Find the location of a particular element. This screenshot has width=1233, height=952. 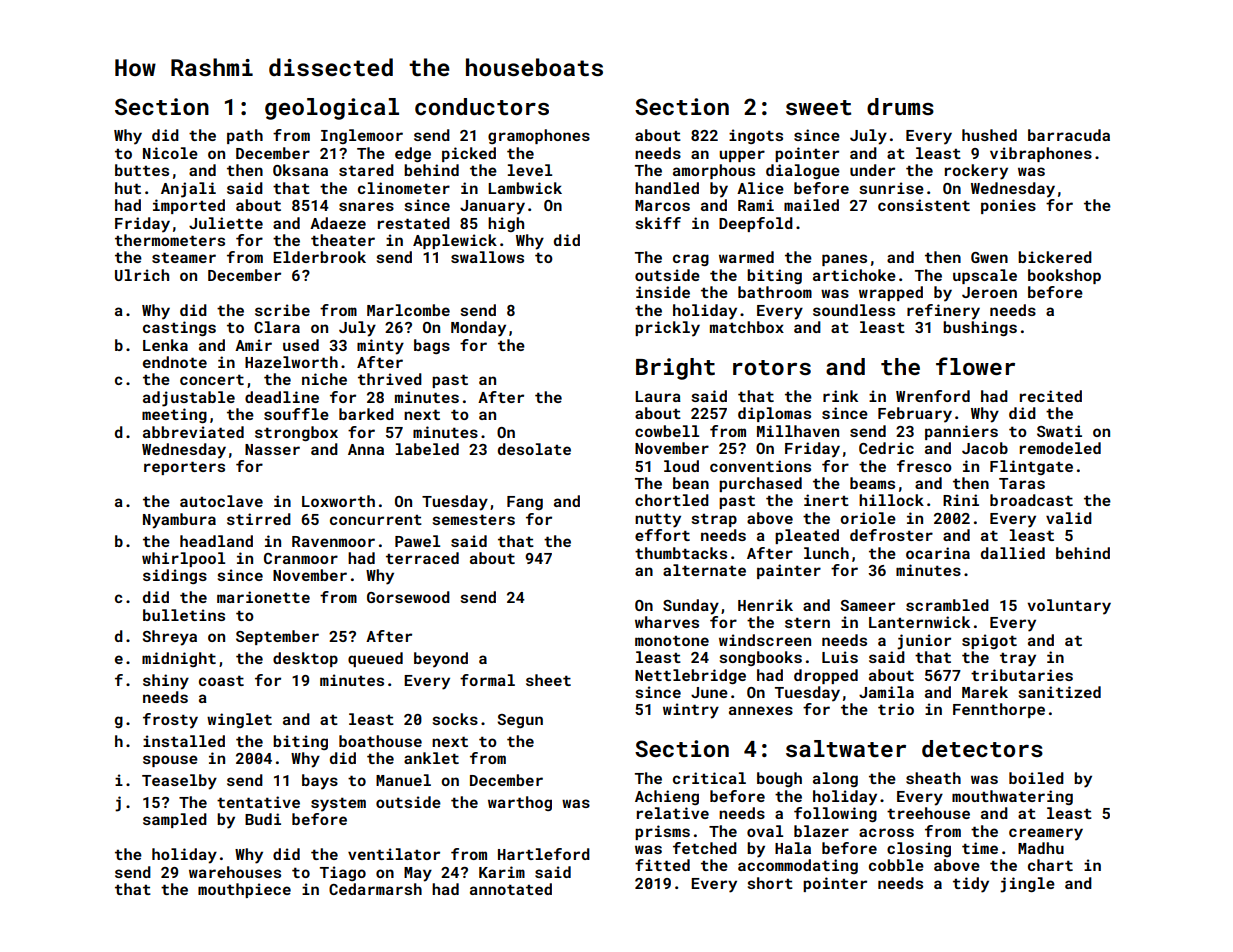

path is located at coordinates (245, 136).
